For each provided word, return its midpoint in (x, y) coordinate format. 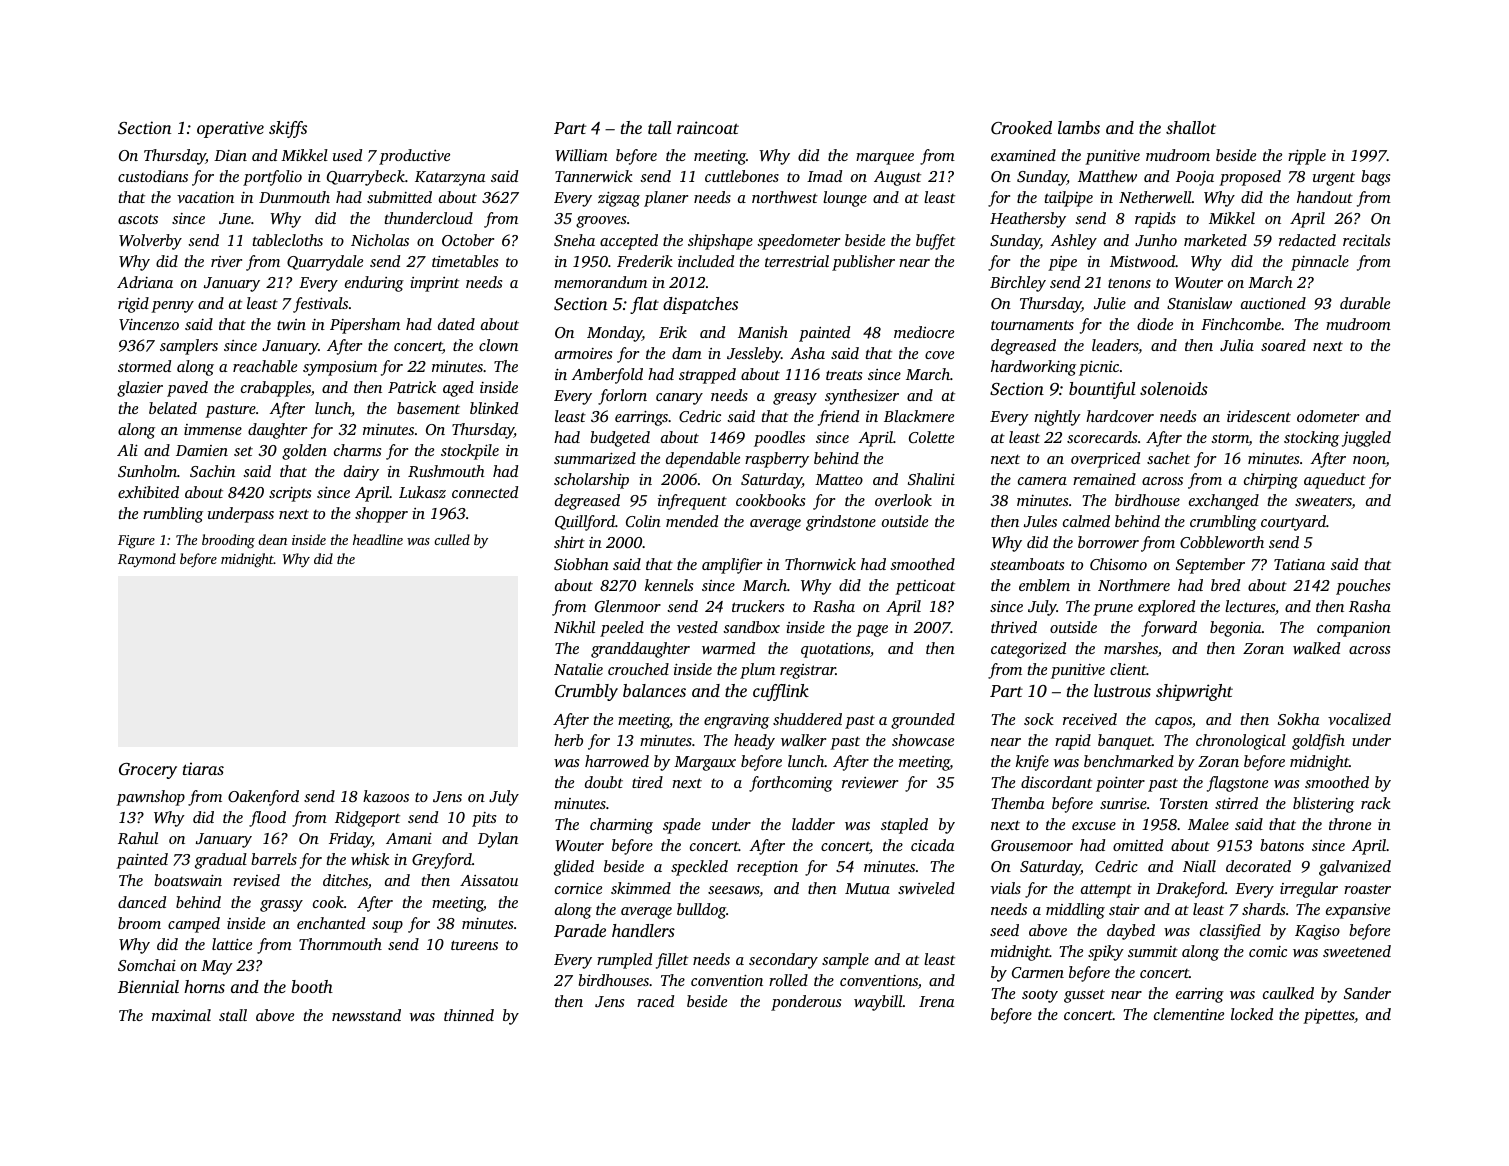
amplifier (732, 566)
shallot (1191, 127)
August (897, 178)
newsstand (366, 1015)
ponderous (806, 1003)
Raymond (147, 560)
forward (1169, 629)
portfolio (272, 178)
